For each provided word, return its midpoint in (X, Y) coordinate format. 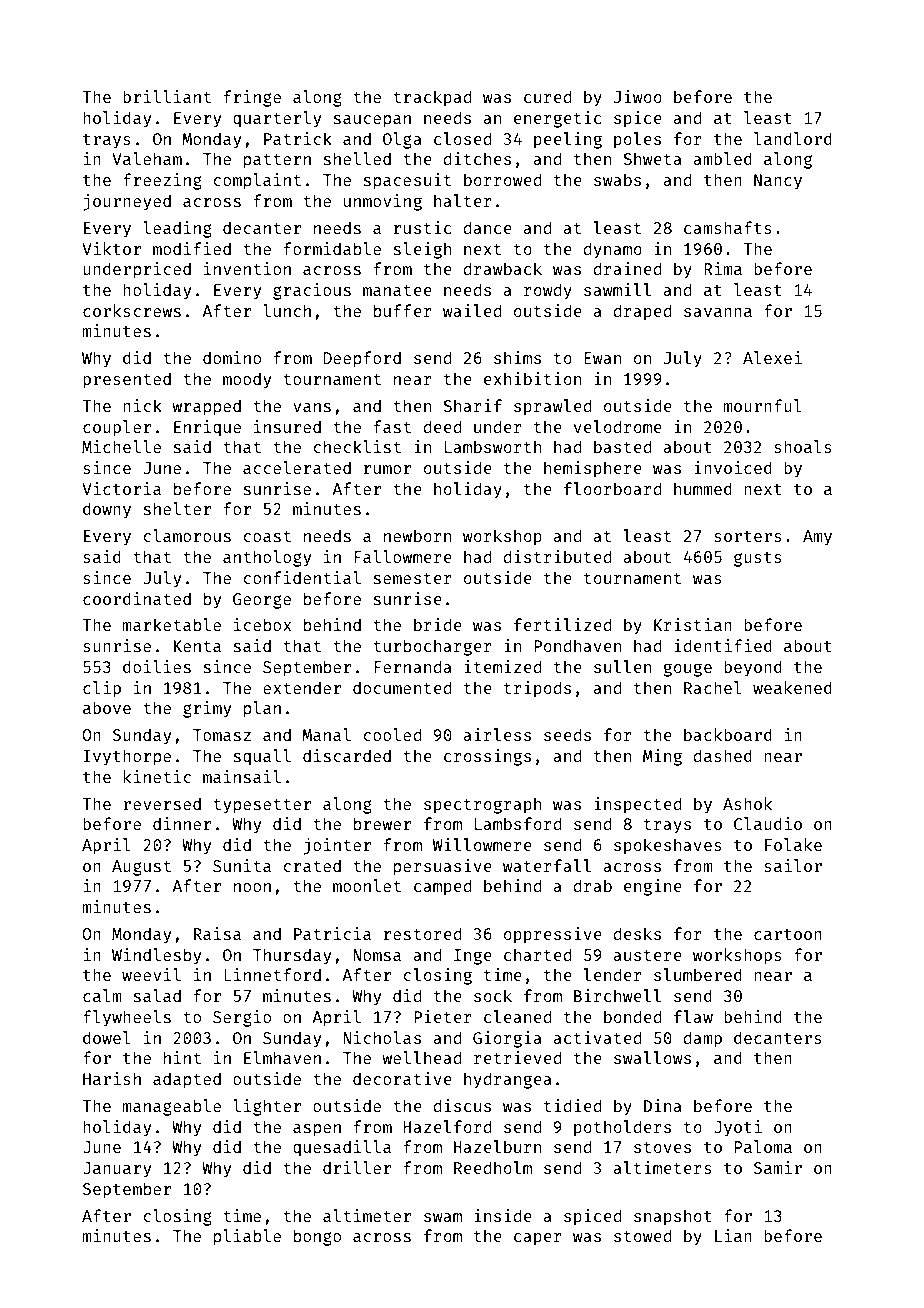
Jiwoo (638, 96)
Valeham (147, 158)
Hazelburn (497, 1146)
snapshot (673, 1217)
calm (102, 995)
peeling (568, 140)
